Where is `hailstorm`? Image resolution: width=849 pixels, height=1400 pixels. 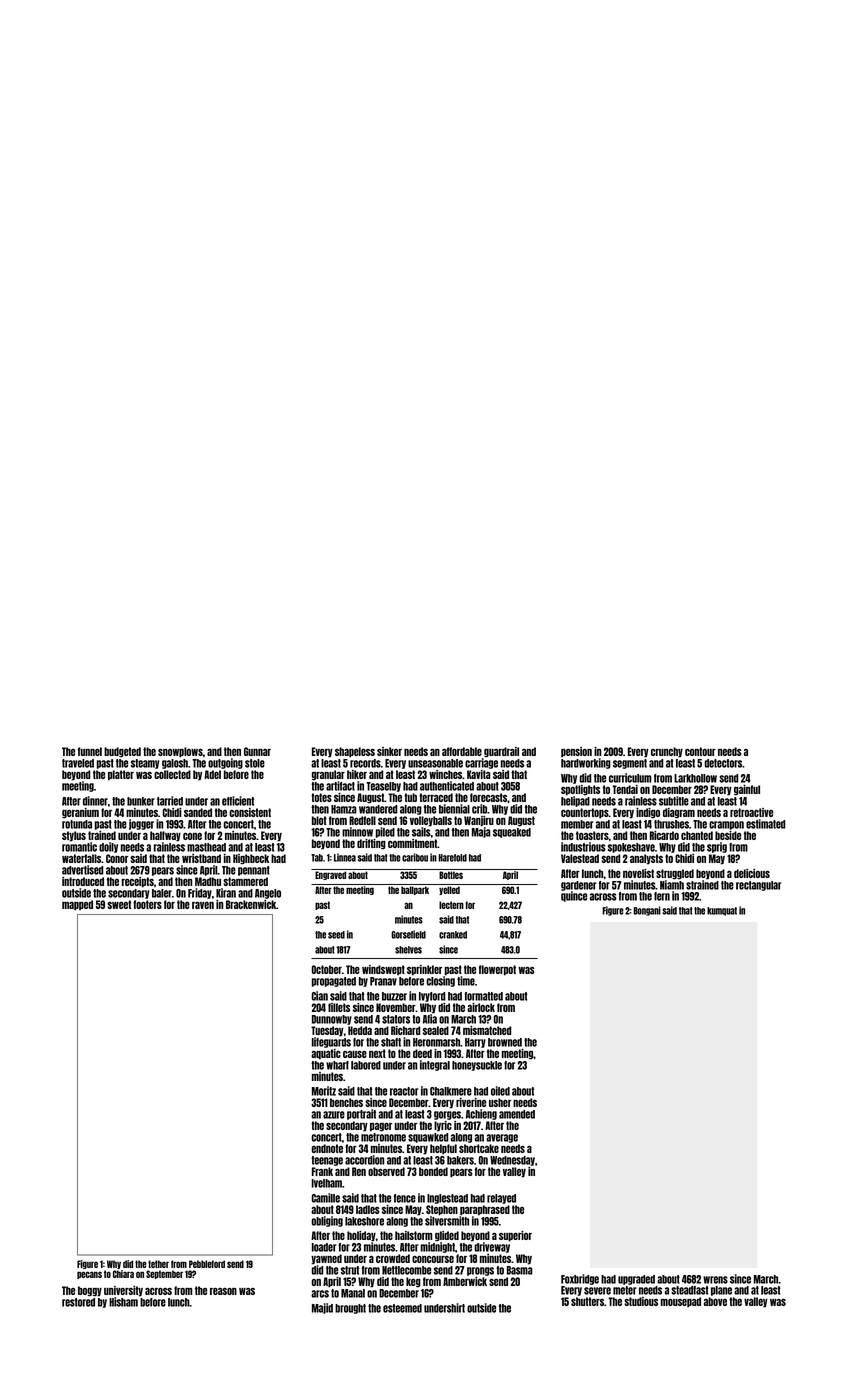
hailstorm is located at coordinates (413, 1235).
